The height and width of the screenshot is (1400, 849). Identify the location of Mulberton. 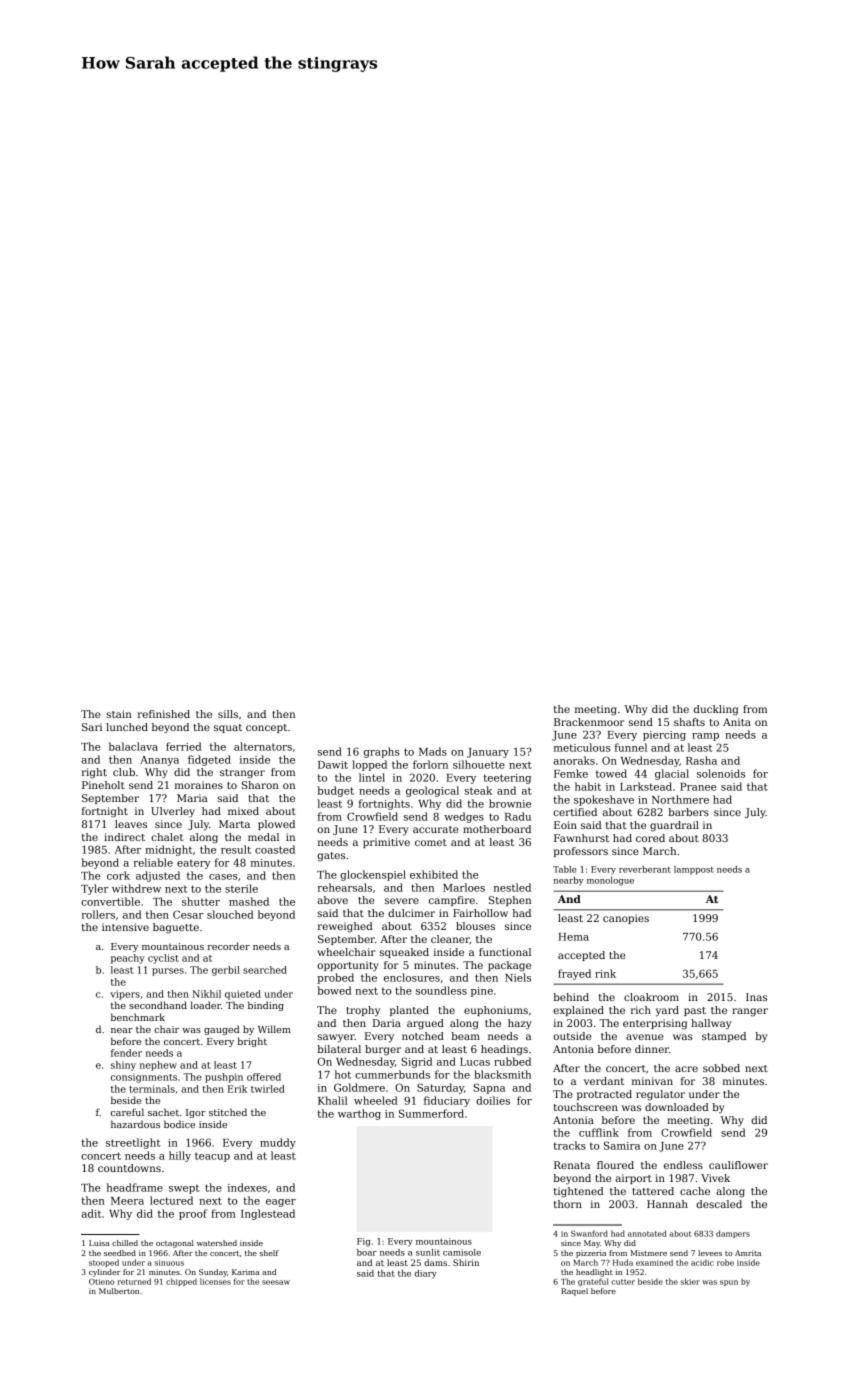
(119, 1291).
